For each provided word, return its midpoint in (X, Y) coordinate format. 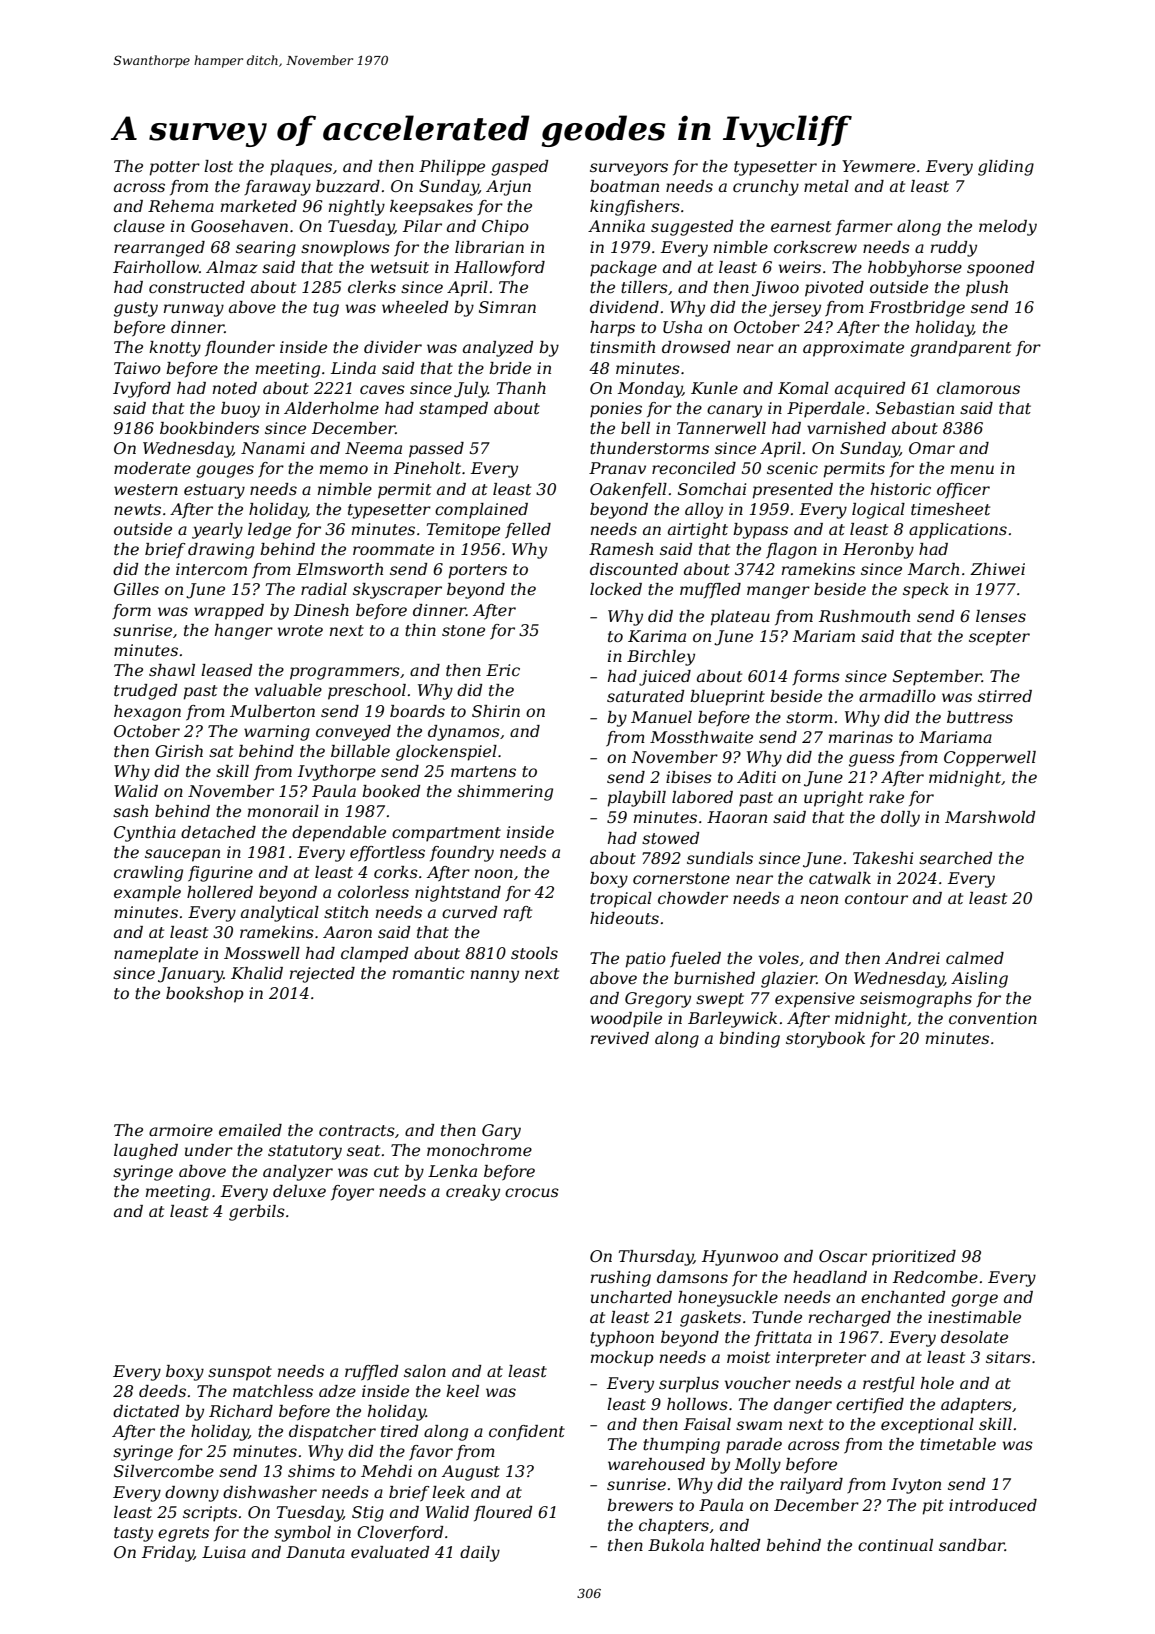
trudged (145, 692)
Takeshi (883, 858)
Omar (932, 448)
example (147, 894)
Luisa (224, 1552)
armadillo (897, 696)
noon (494, 873)
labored (702, 797)
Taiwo (137, 368)
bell (635, 428)
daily (480, 1554)
